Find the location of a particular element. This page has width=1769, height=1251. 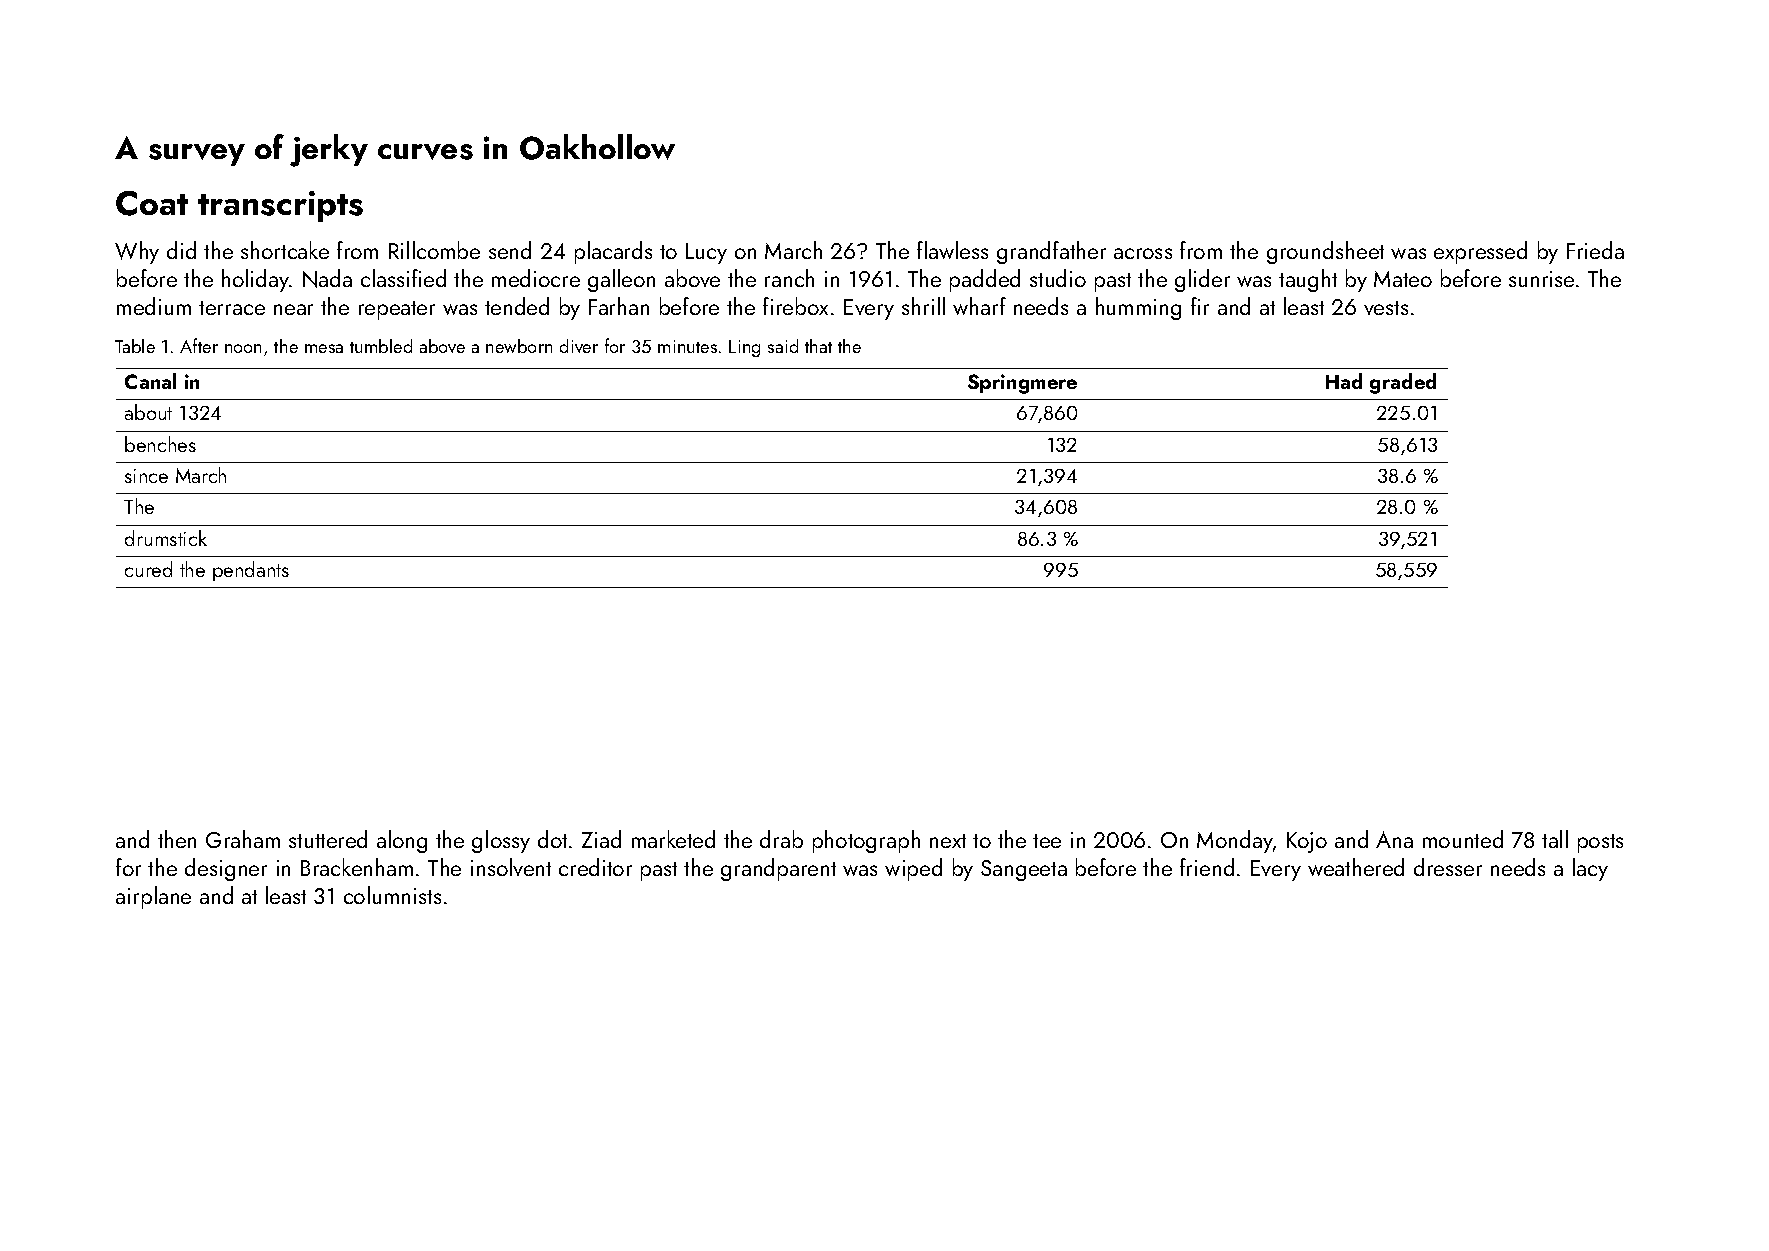

tee is located at coordinates (1047, 841).
